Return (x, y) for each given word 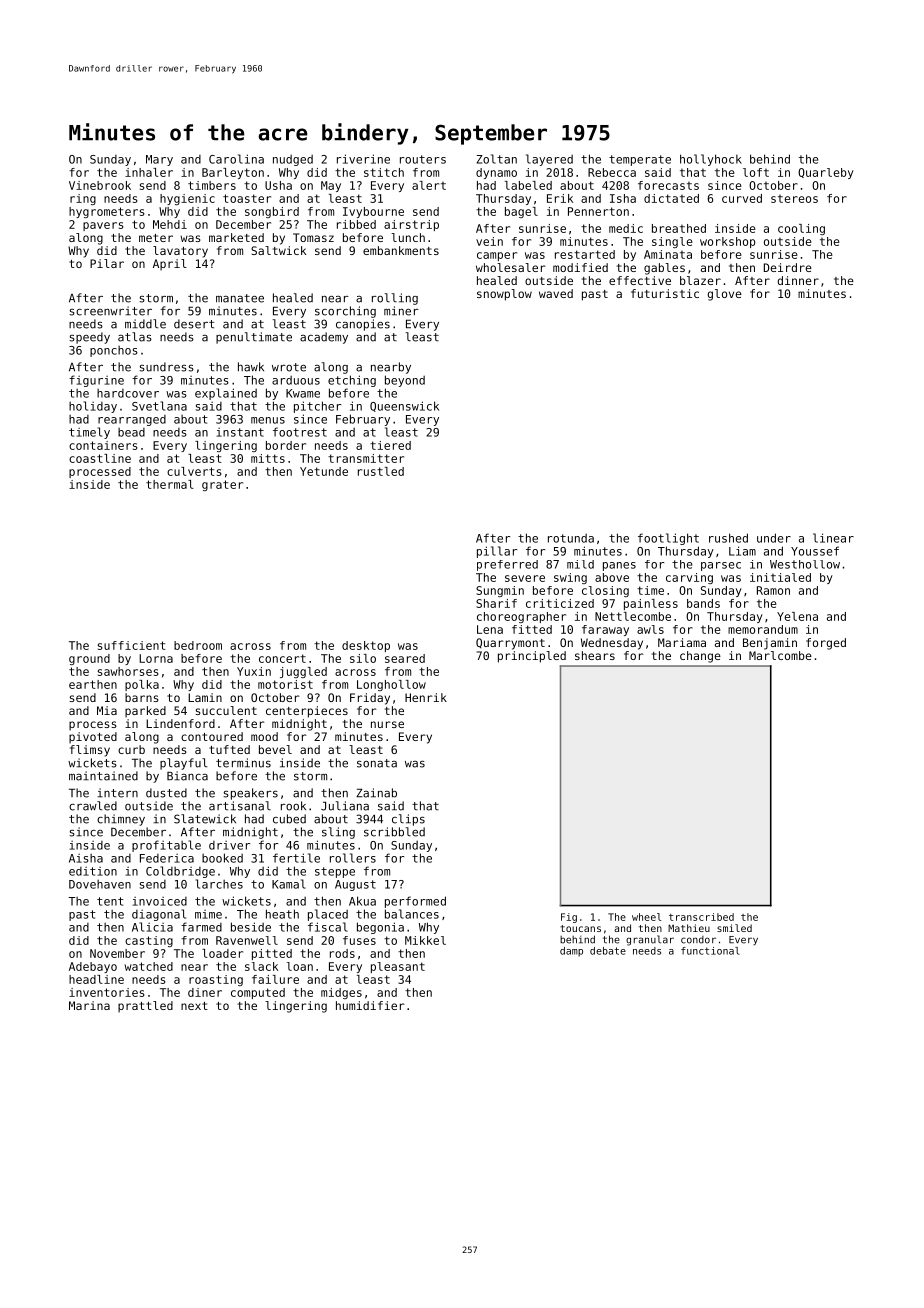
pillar (497, 552)
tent (110, 901)
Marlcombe (780, 655)
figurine (96, 381)
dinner (798, 280)
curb (131, 749)
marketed (236, 237)
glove (724, 295)
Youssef (815, 551)
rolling (395, 299)
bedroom (198, 645)
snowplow (504, 295)
